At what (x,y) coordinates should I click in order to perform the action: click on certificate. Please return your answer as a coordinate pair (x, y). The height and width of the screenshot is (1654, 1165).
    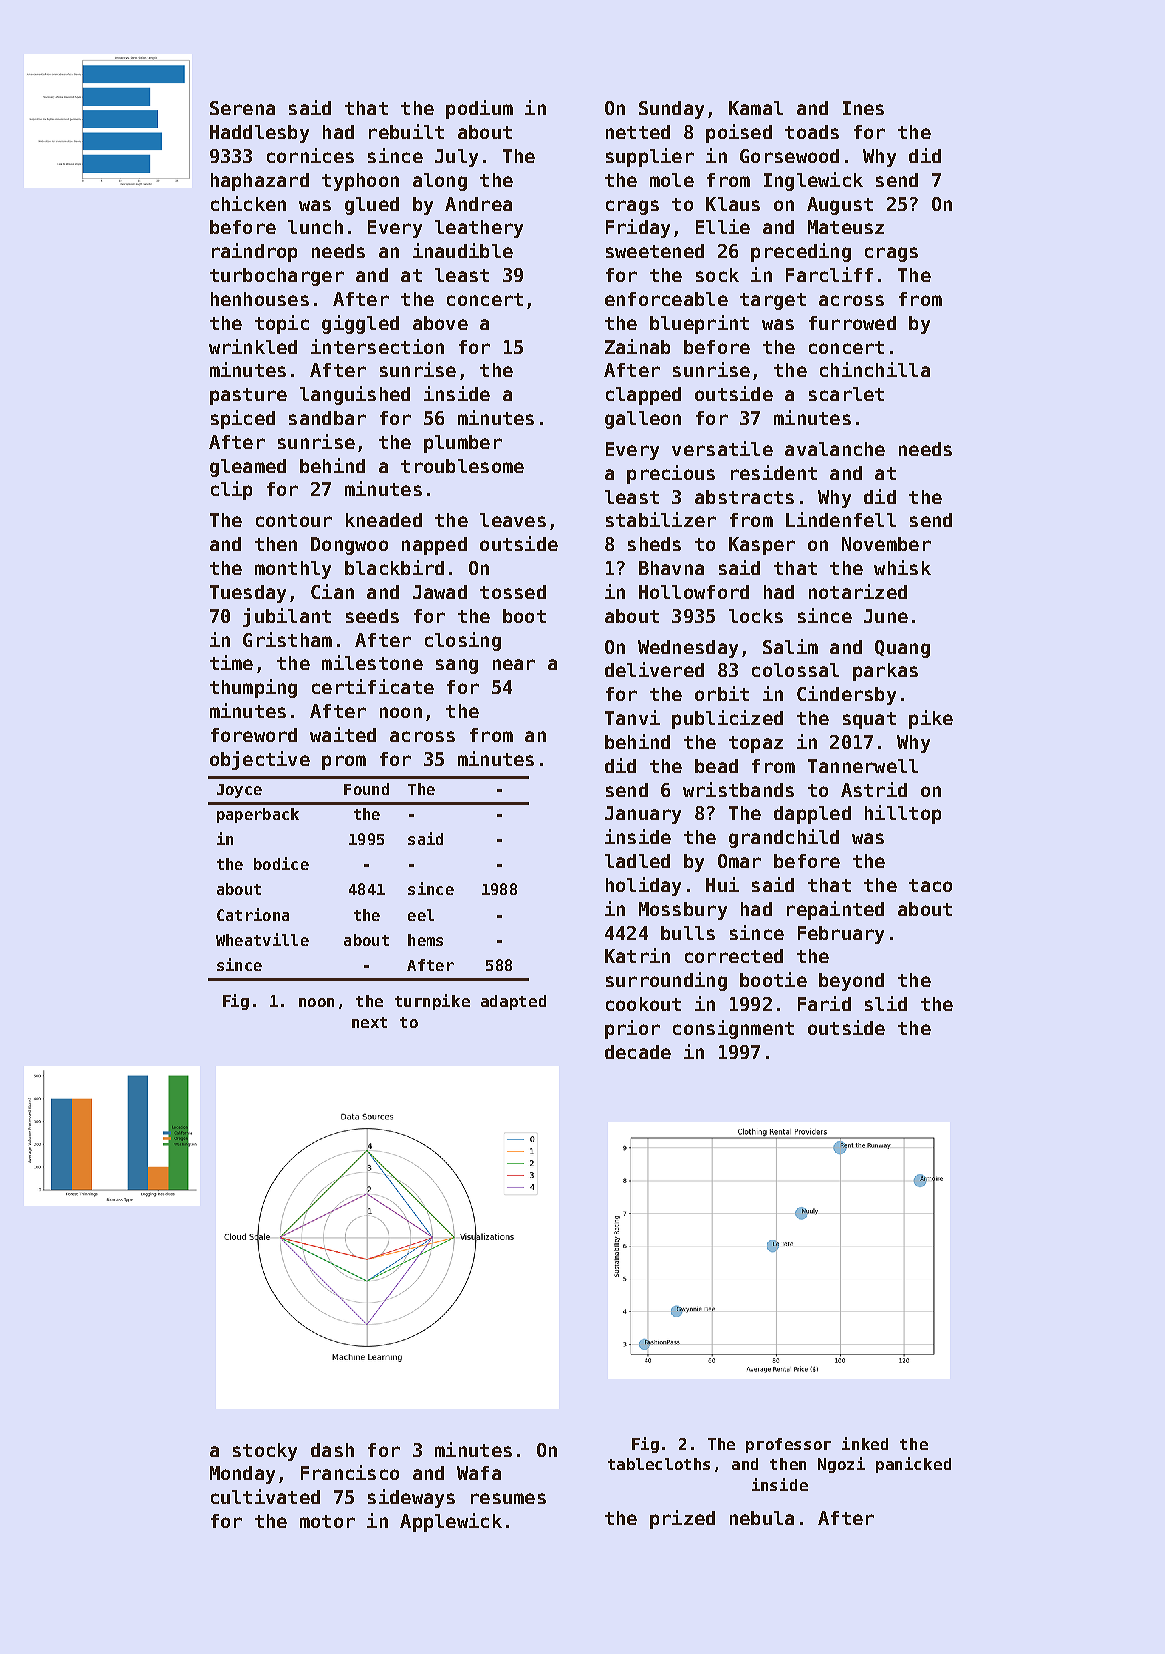
    Looking at the image, I should click on (373, 686).
